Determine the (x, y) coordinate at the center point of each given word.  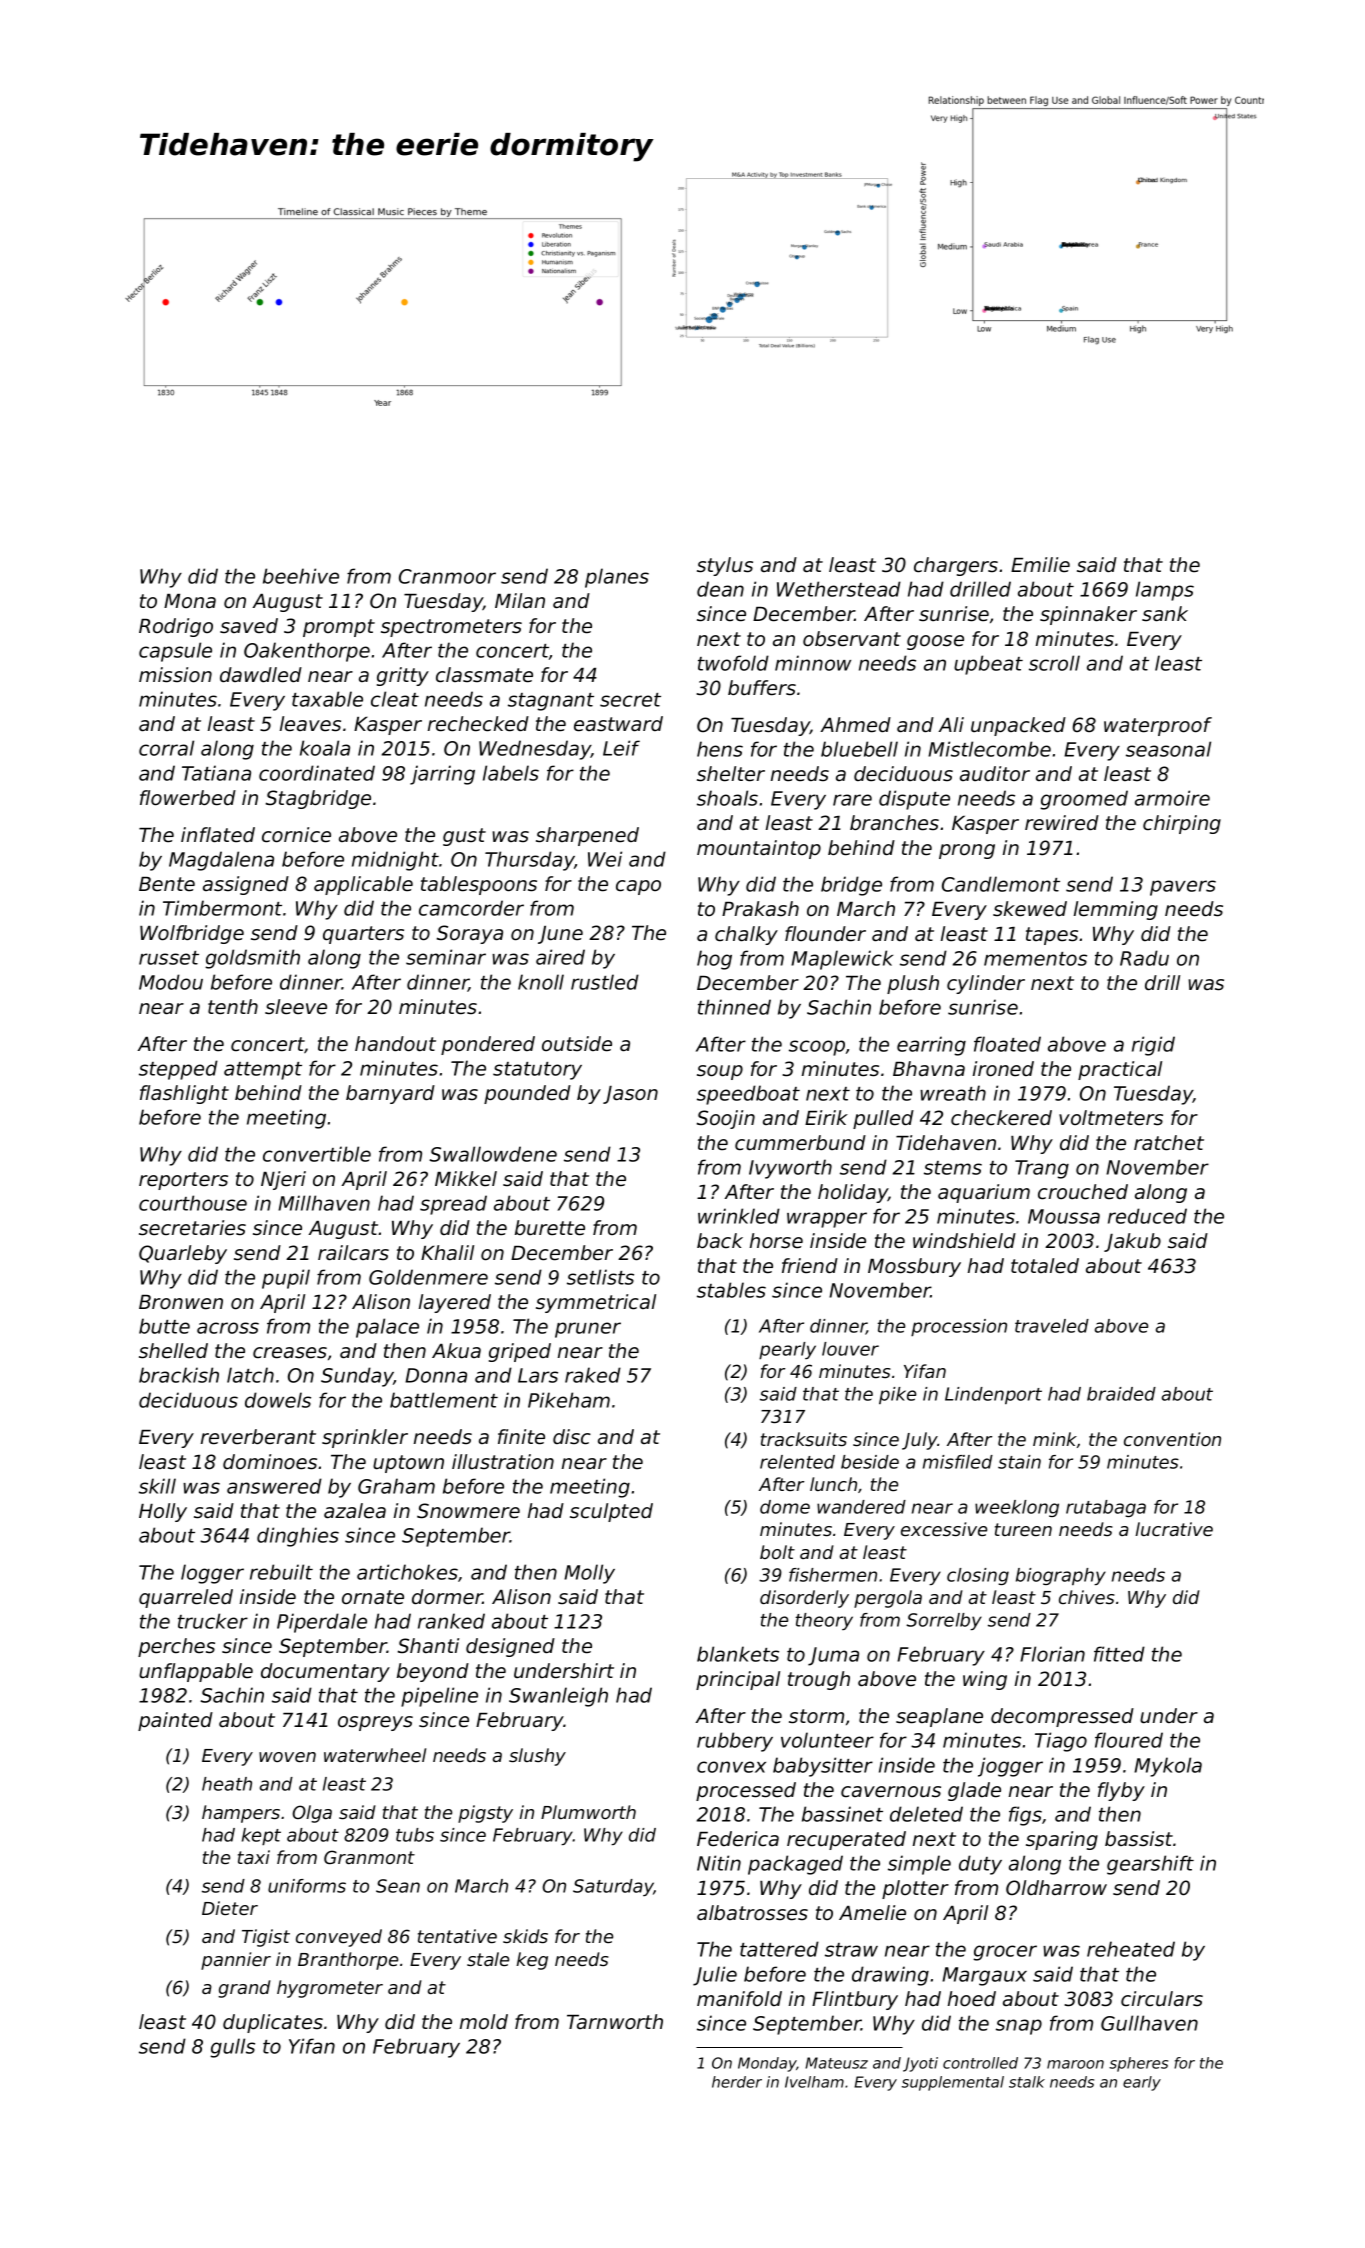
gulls (232, 2048)
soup (720, 1072)
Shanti (428, 1646)
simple (919, 1865)
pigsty (485, 1814)
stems (953, 1168)
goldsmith (252, 959)
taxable (327, 699)
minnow (813, 663)
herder (737, 2082)
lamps (1165, 591)
